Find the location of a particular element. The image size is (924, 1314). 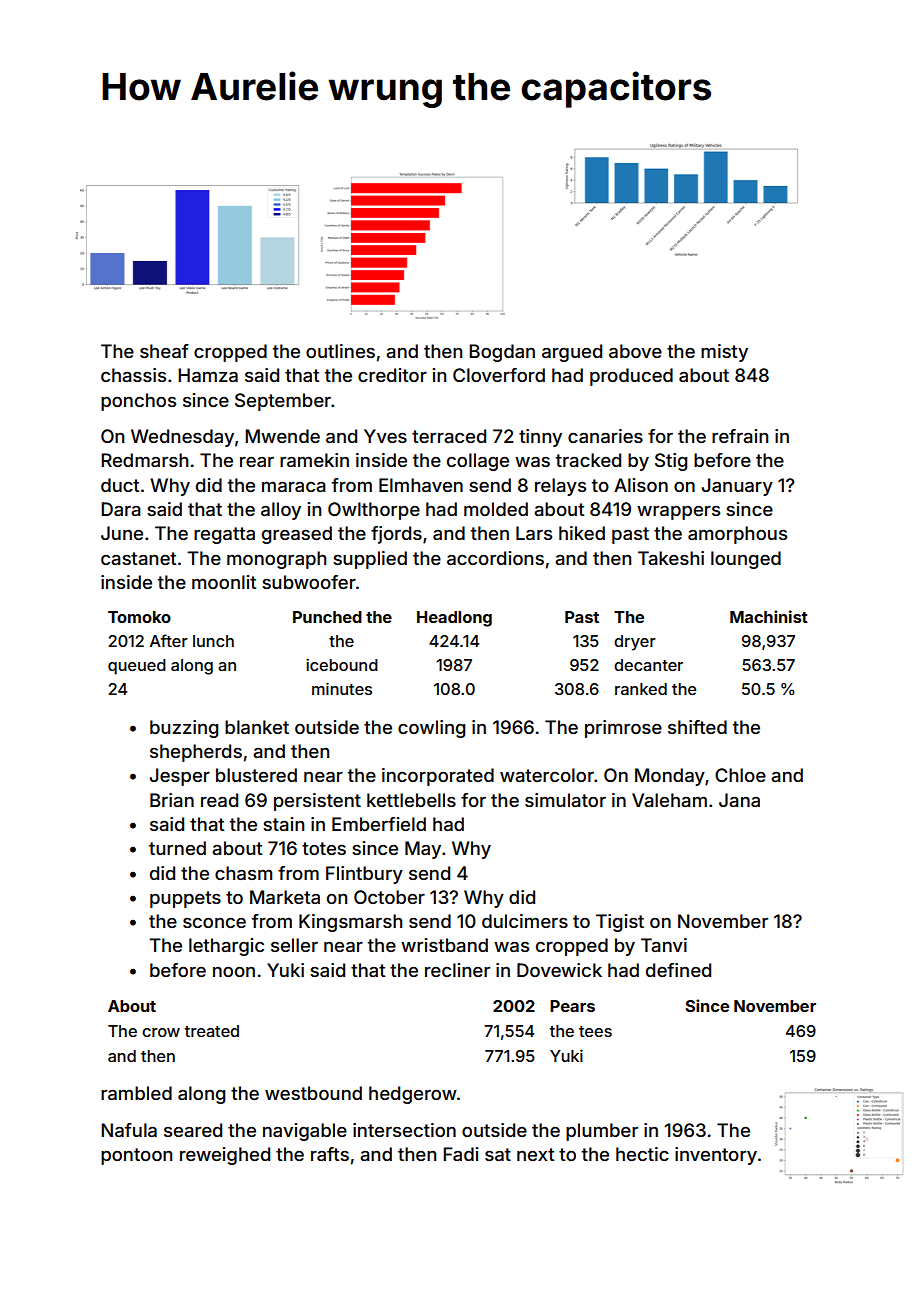

Tigist is located at coordinates (620, 923).
